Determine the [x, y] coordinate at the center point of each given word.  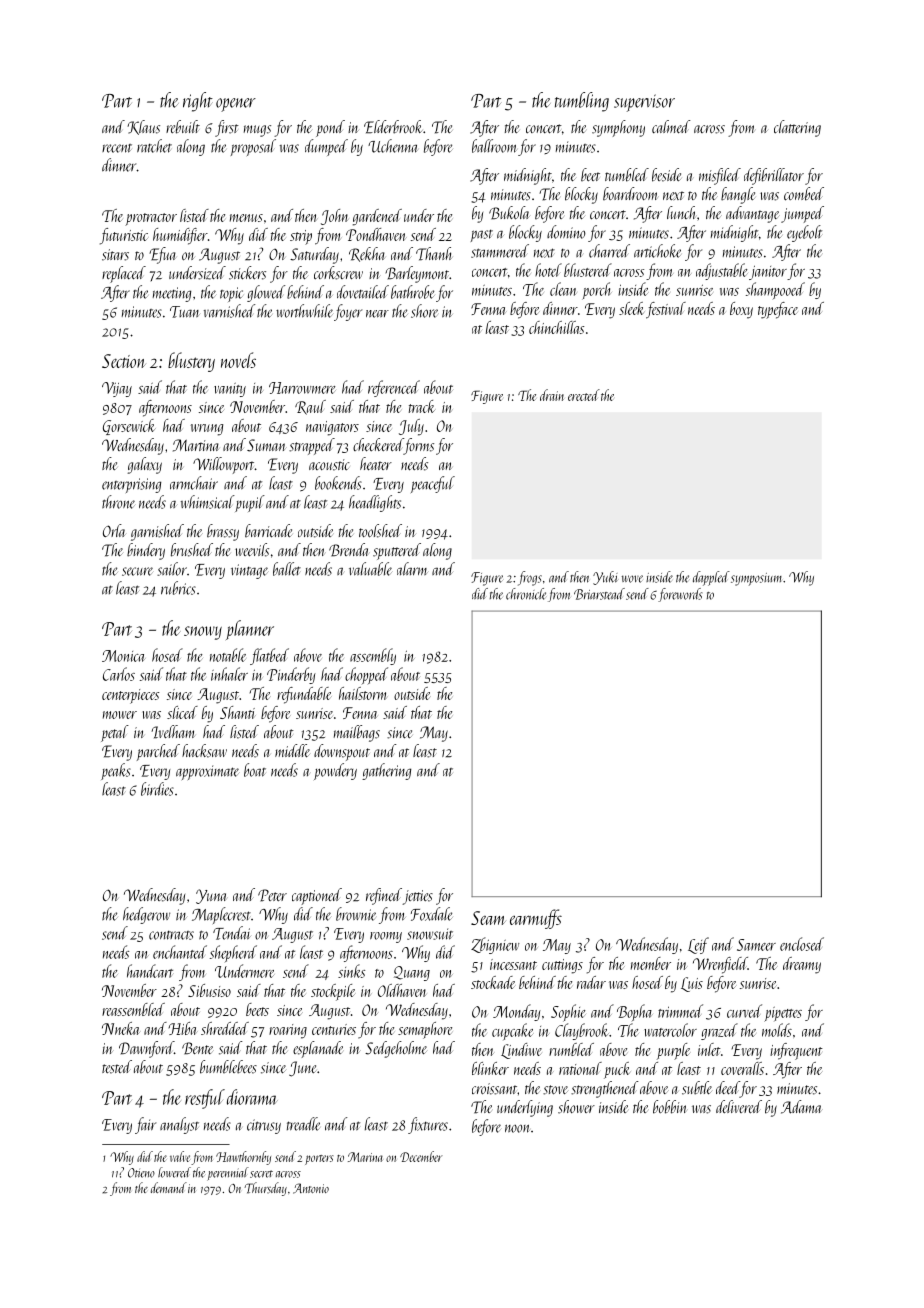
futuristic [124, 236]
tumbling [582, 102]
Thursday [265, 1189]
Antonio [311, 1188]
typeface [778, 310]
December [421, 1156]
